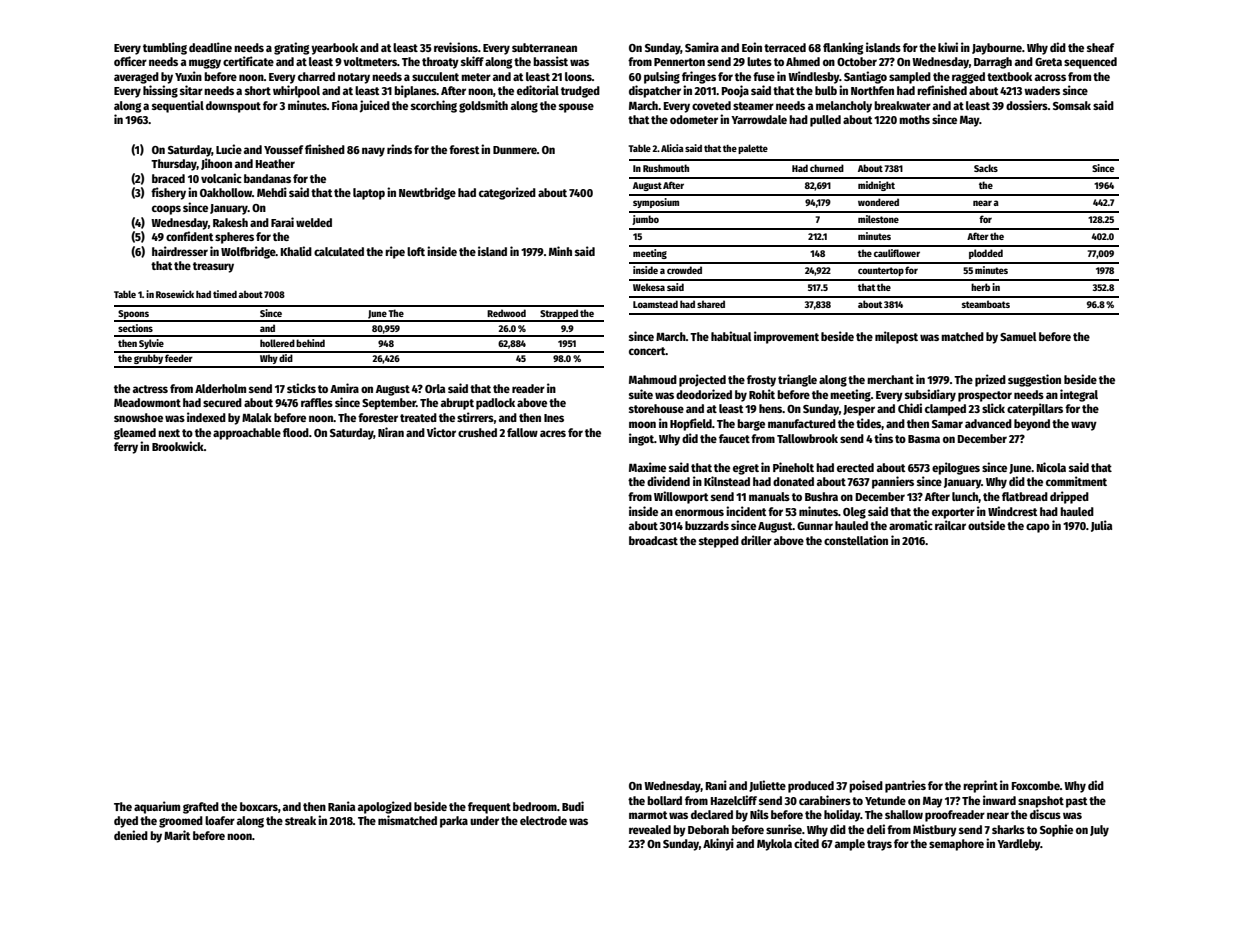 The height and width of the image is (952, 1233). Describe the element at coordinates (454, 822) in the image. I see `parka` at that location.
